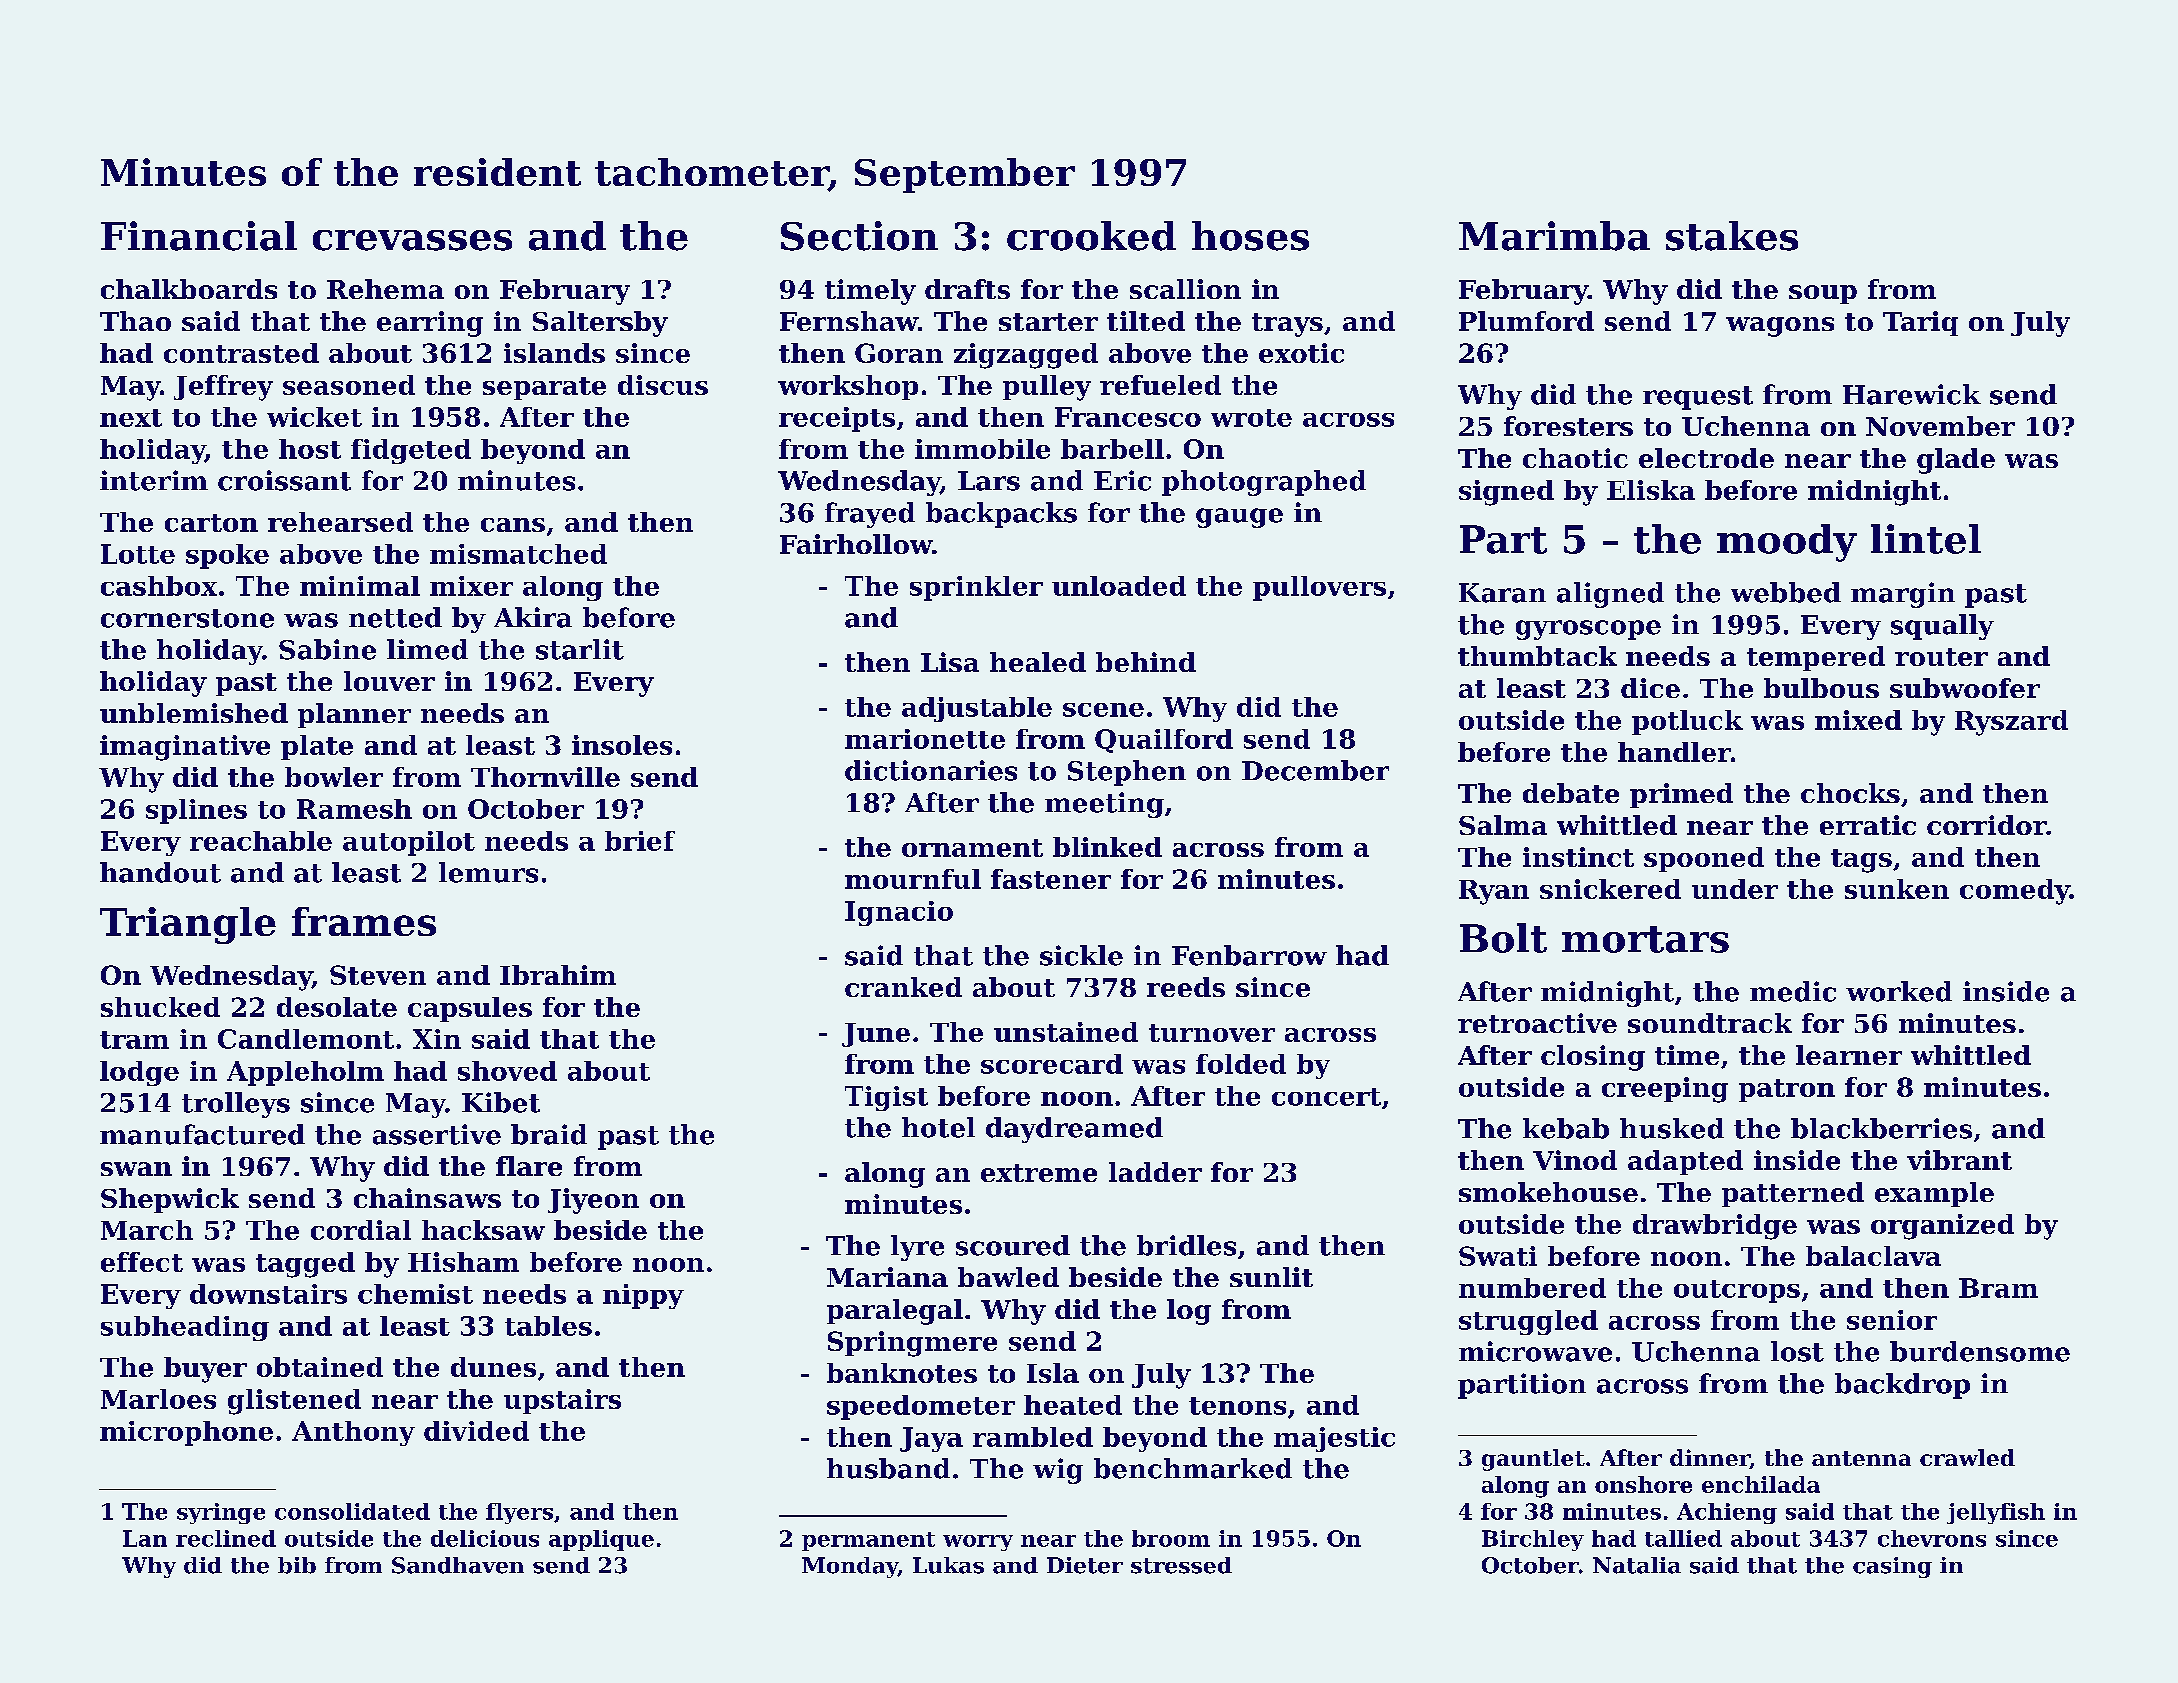  Describe the element at coordinates (876, 1035) in the image. I see `June` at that location.
